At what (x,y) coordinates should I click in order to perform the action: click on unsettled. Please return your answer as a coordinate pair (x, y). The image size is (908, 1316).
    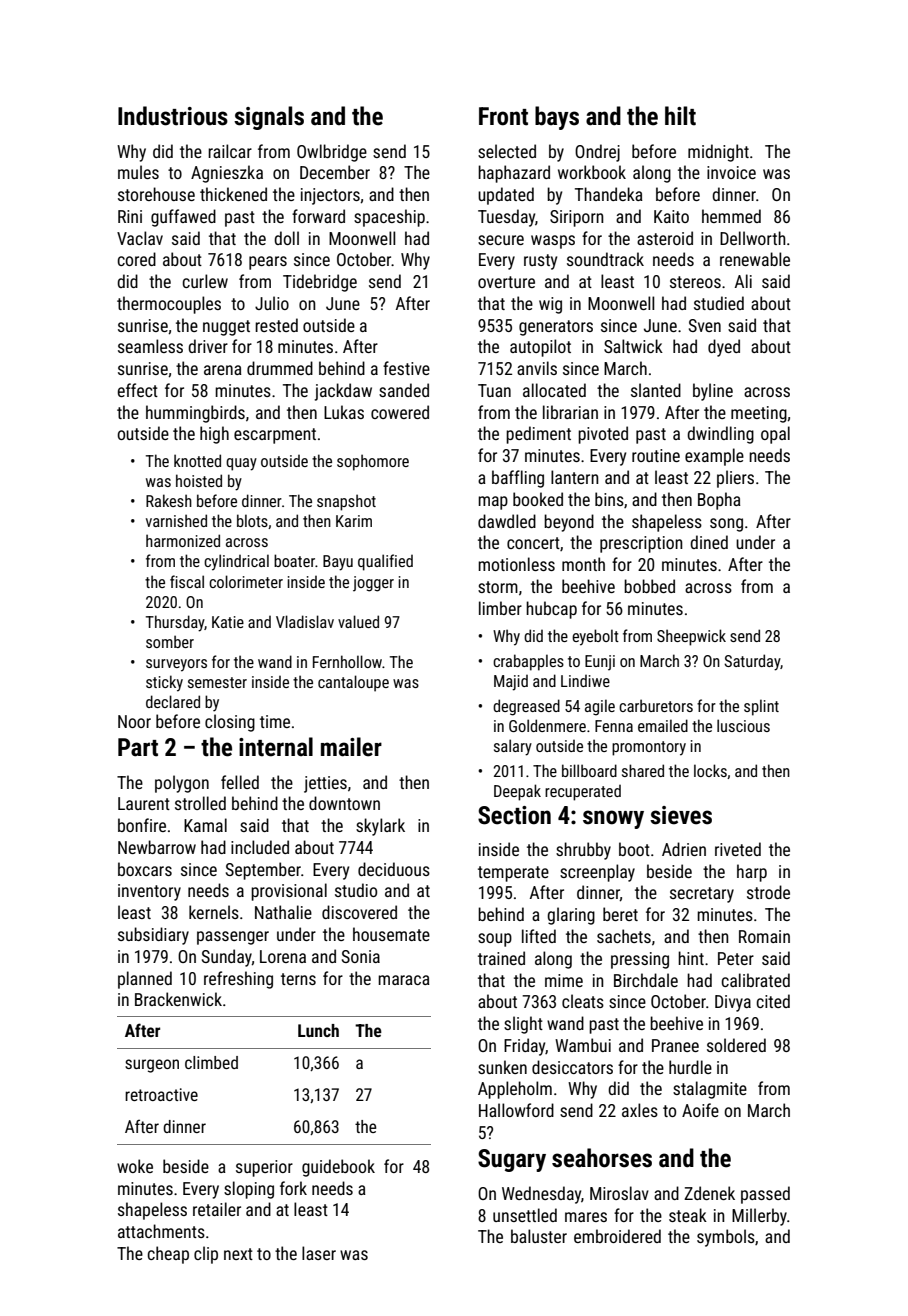
    Looking at the image, I should click on (525, 1215).
